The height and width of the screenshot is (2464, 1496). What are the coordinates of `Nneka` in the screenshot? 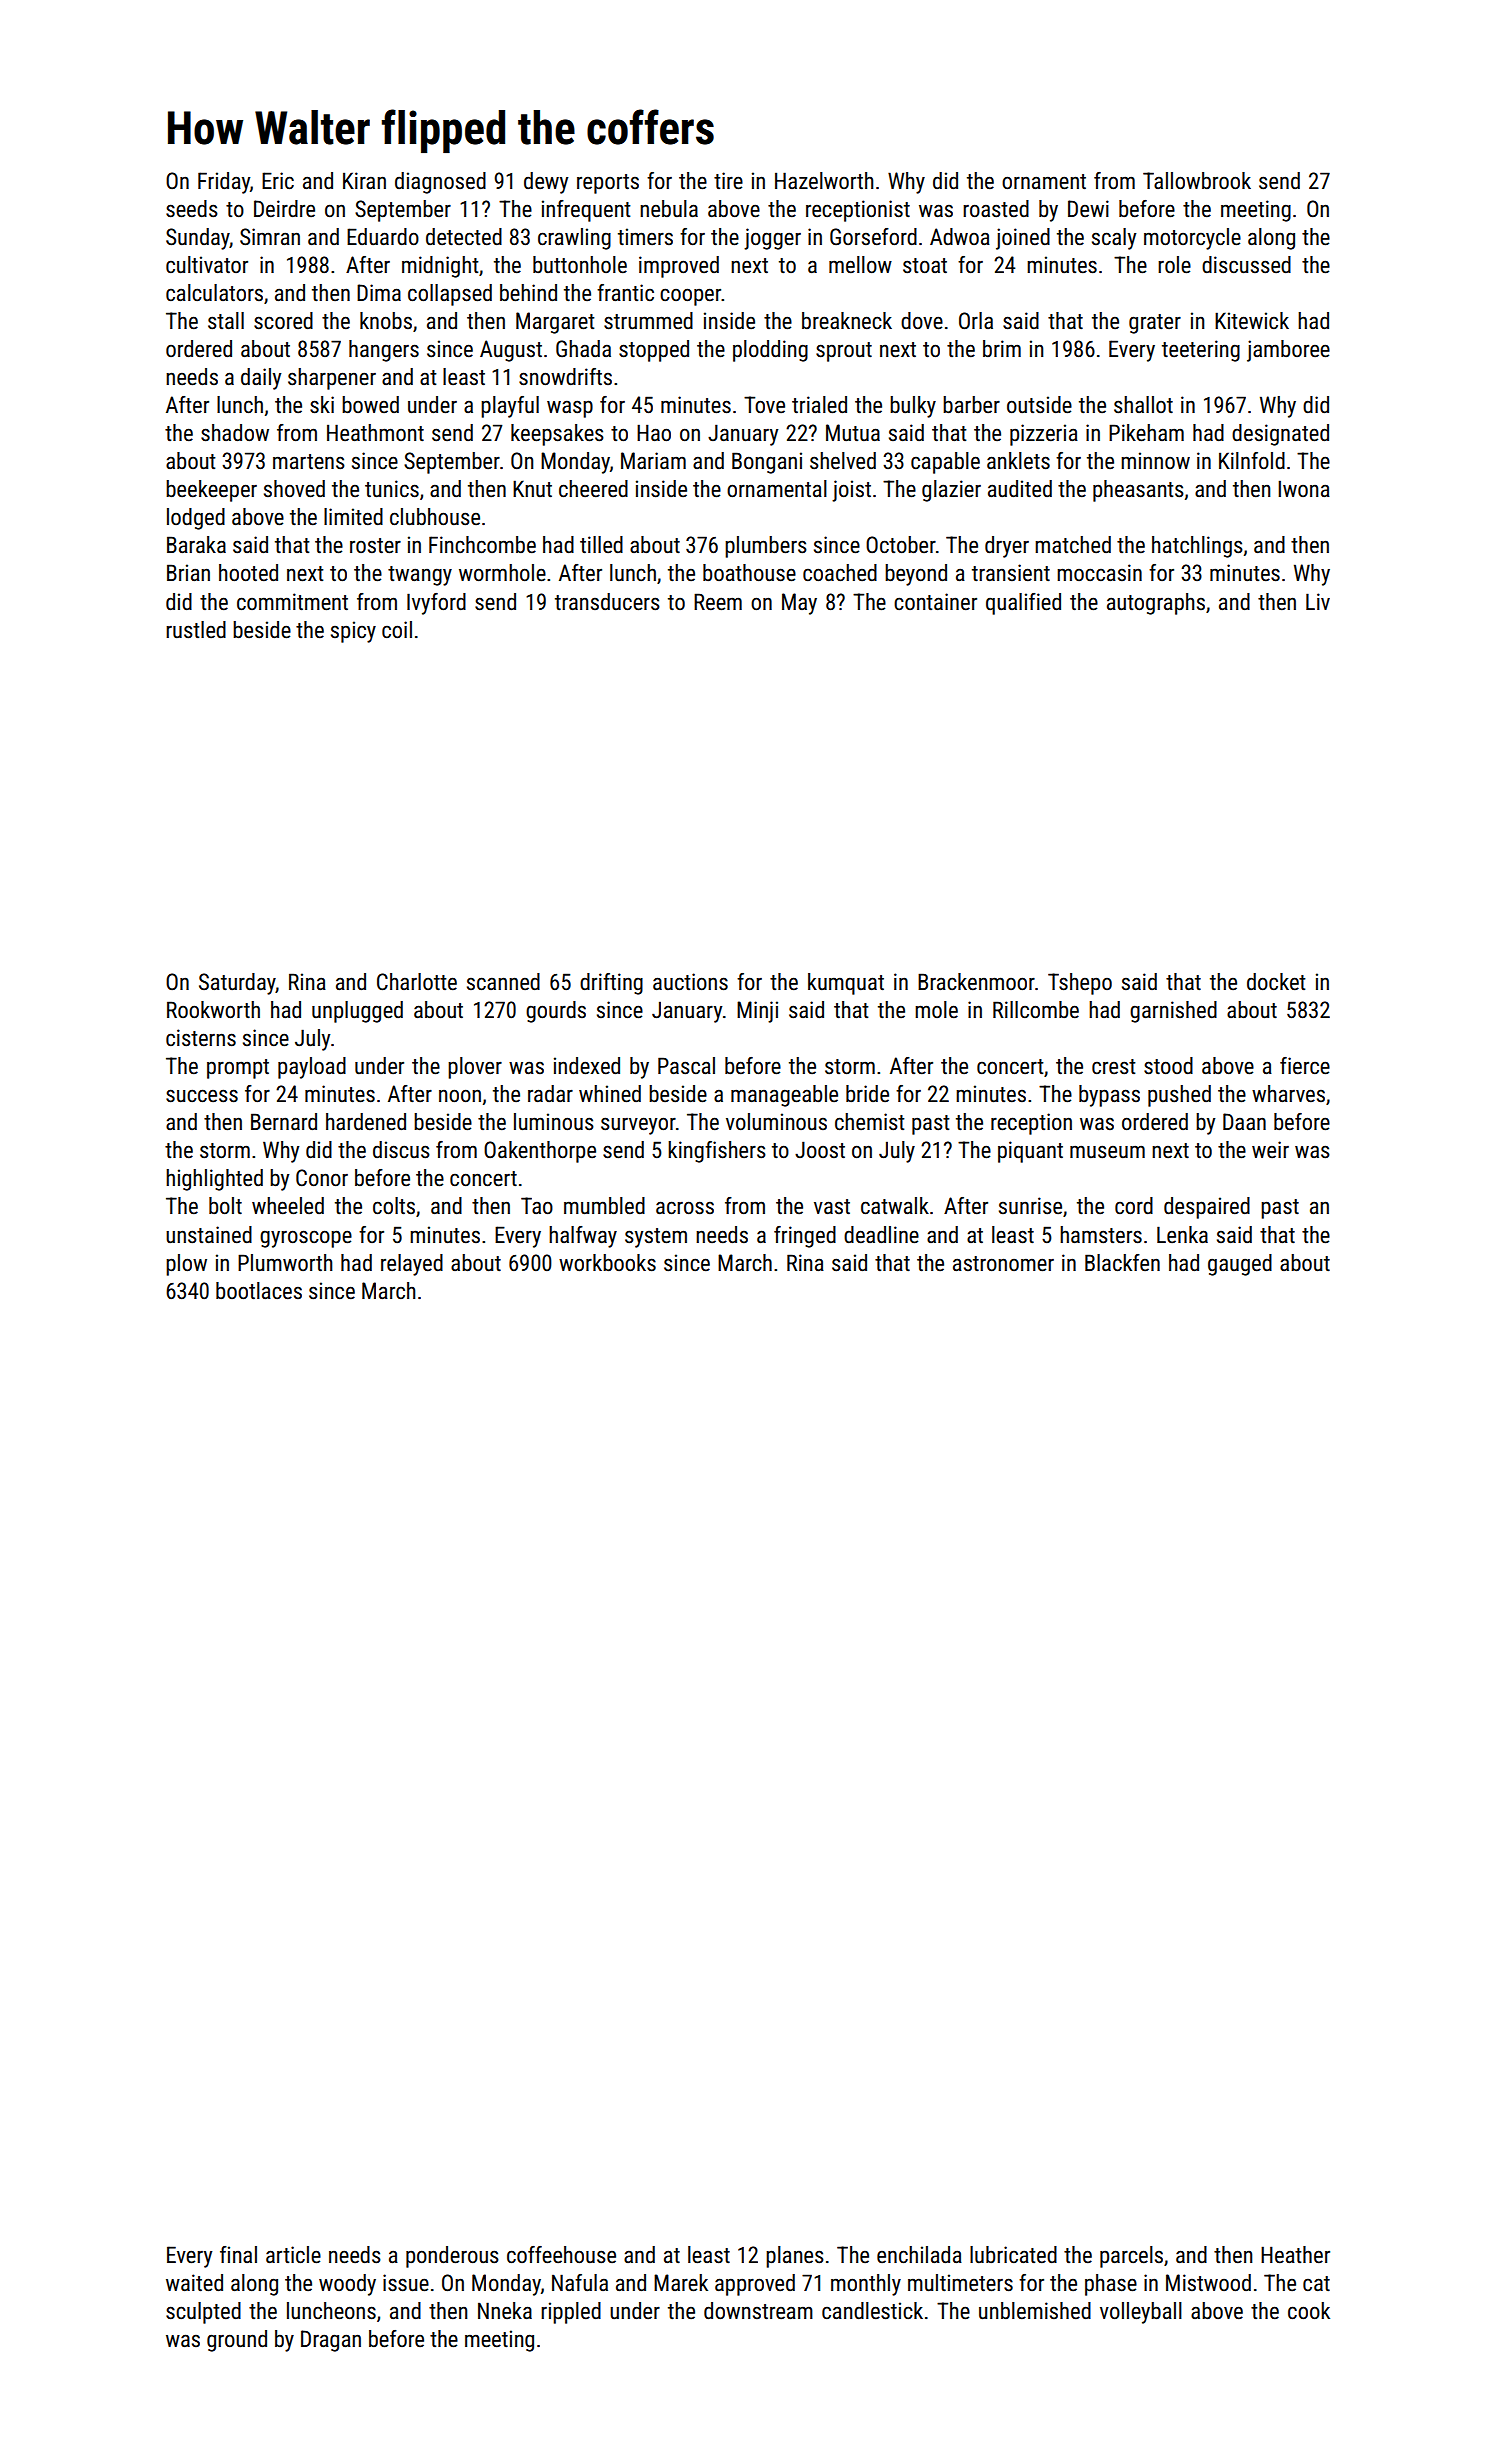 It's located at (505, 2311).
